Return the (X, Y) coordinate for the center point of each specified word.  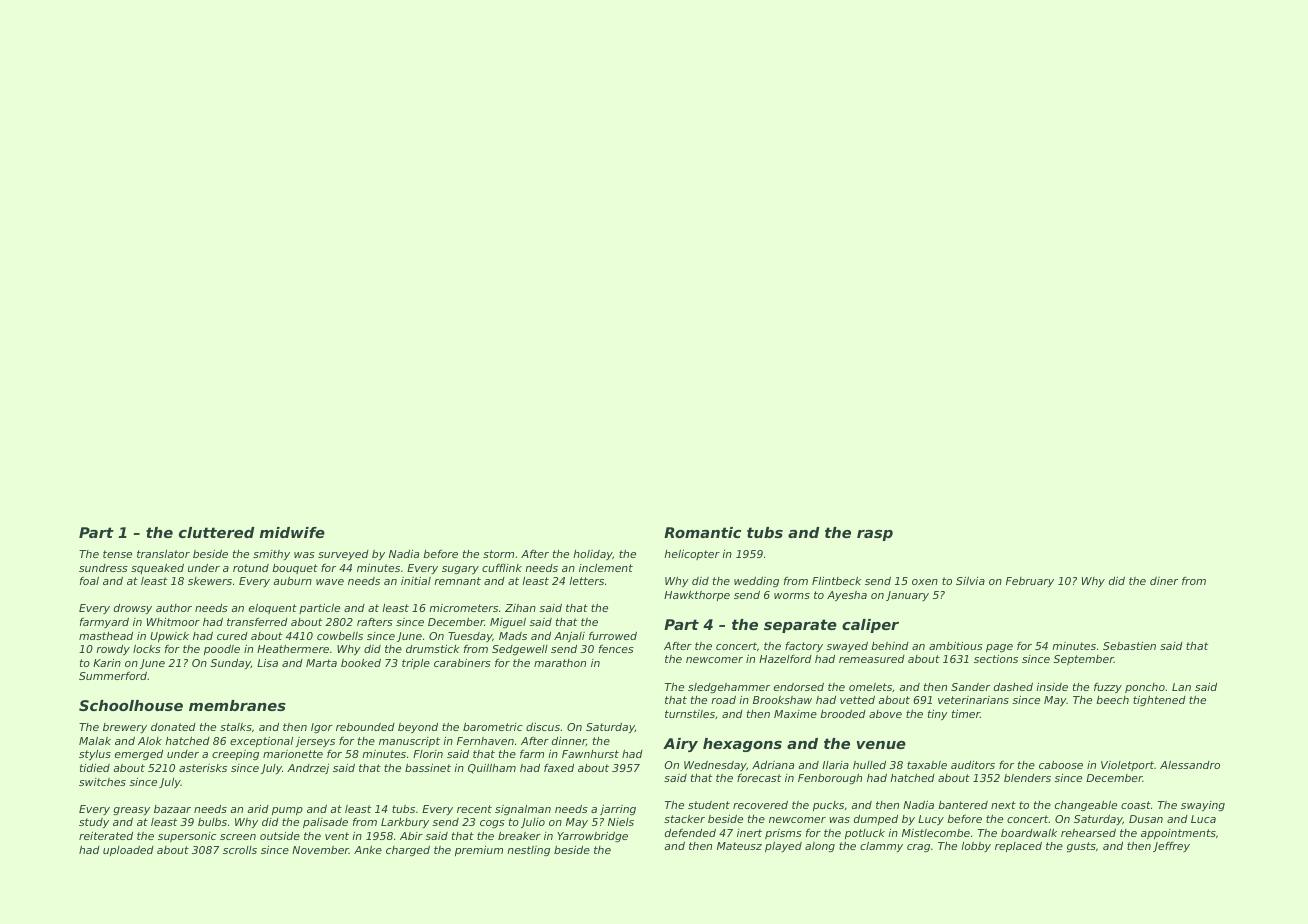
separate (800, 626)
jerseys (315, 742)
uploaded (128, 851)
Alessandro (1190, 765)
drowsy (133, 609)
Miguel (508, 623)
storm (498, 554)
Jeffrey (1171, 847)
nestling (528, 851)
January (907, 596)
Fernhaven (485, 741)
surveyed (343, 555)
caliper (870, 626)
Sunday (230, 664)
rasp (875, 535)
